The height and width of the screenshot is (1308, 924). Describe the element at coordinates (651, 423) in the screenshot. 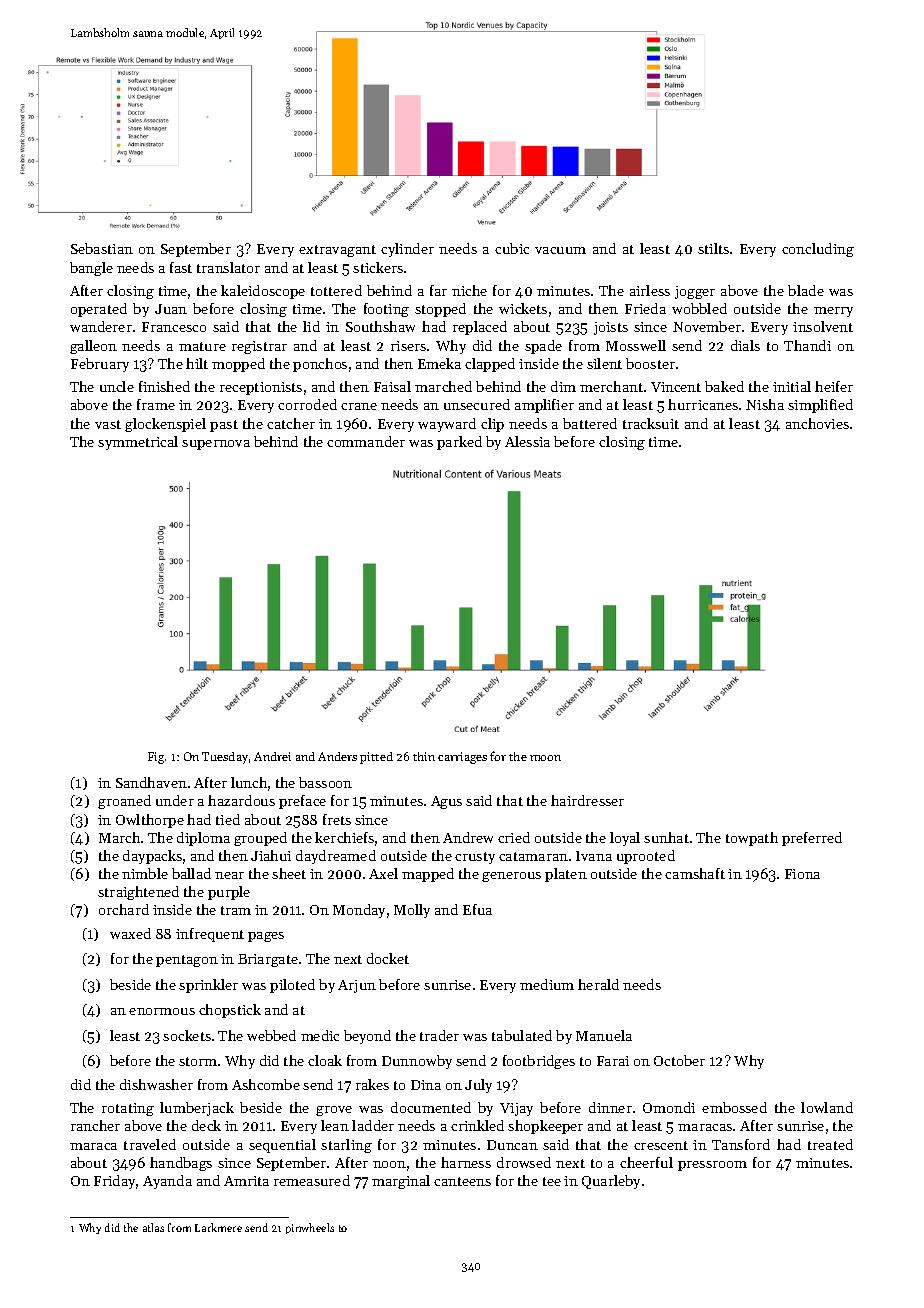

I see `tracksuit` at that location.
